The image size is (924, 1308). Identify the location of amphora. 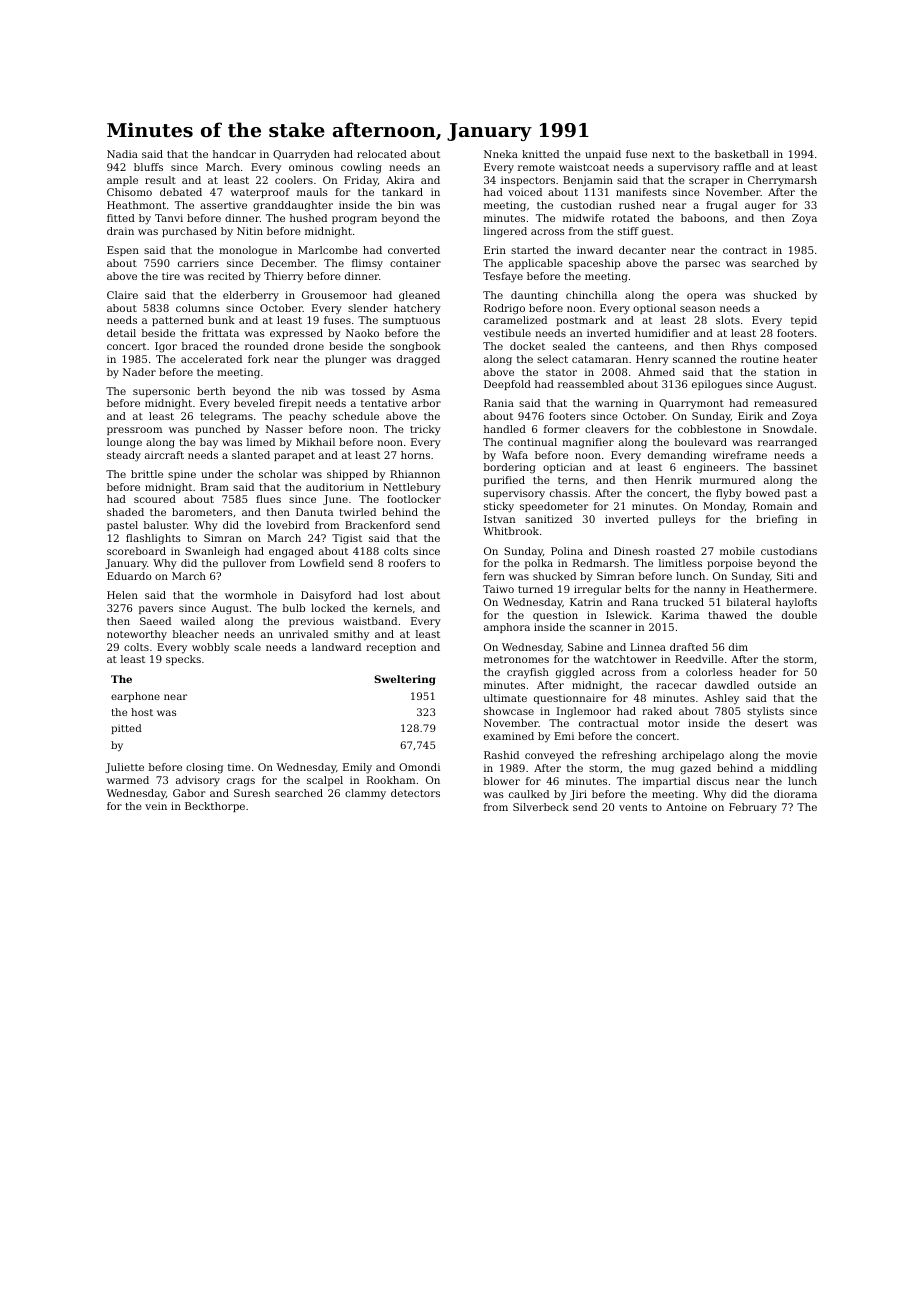
(507, 628).
